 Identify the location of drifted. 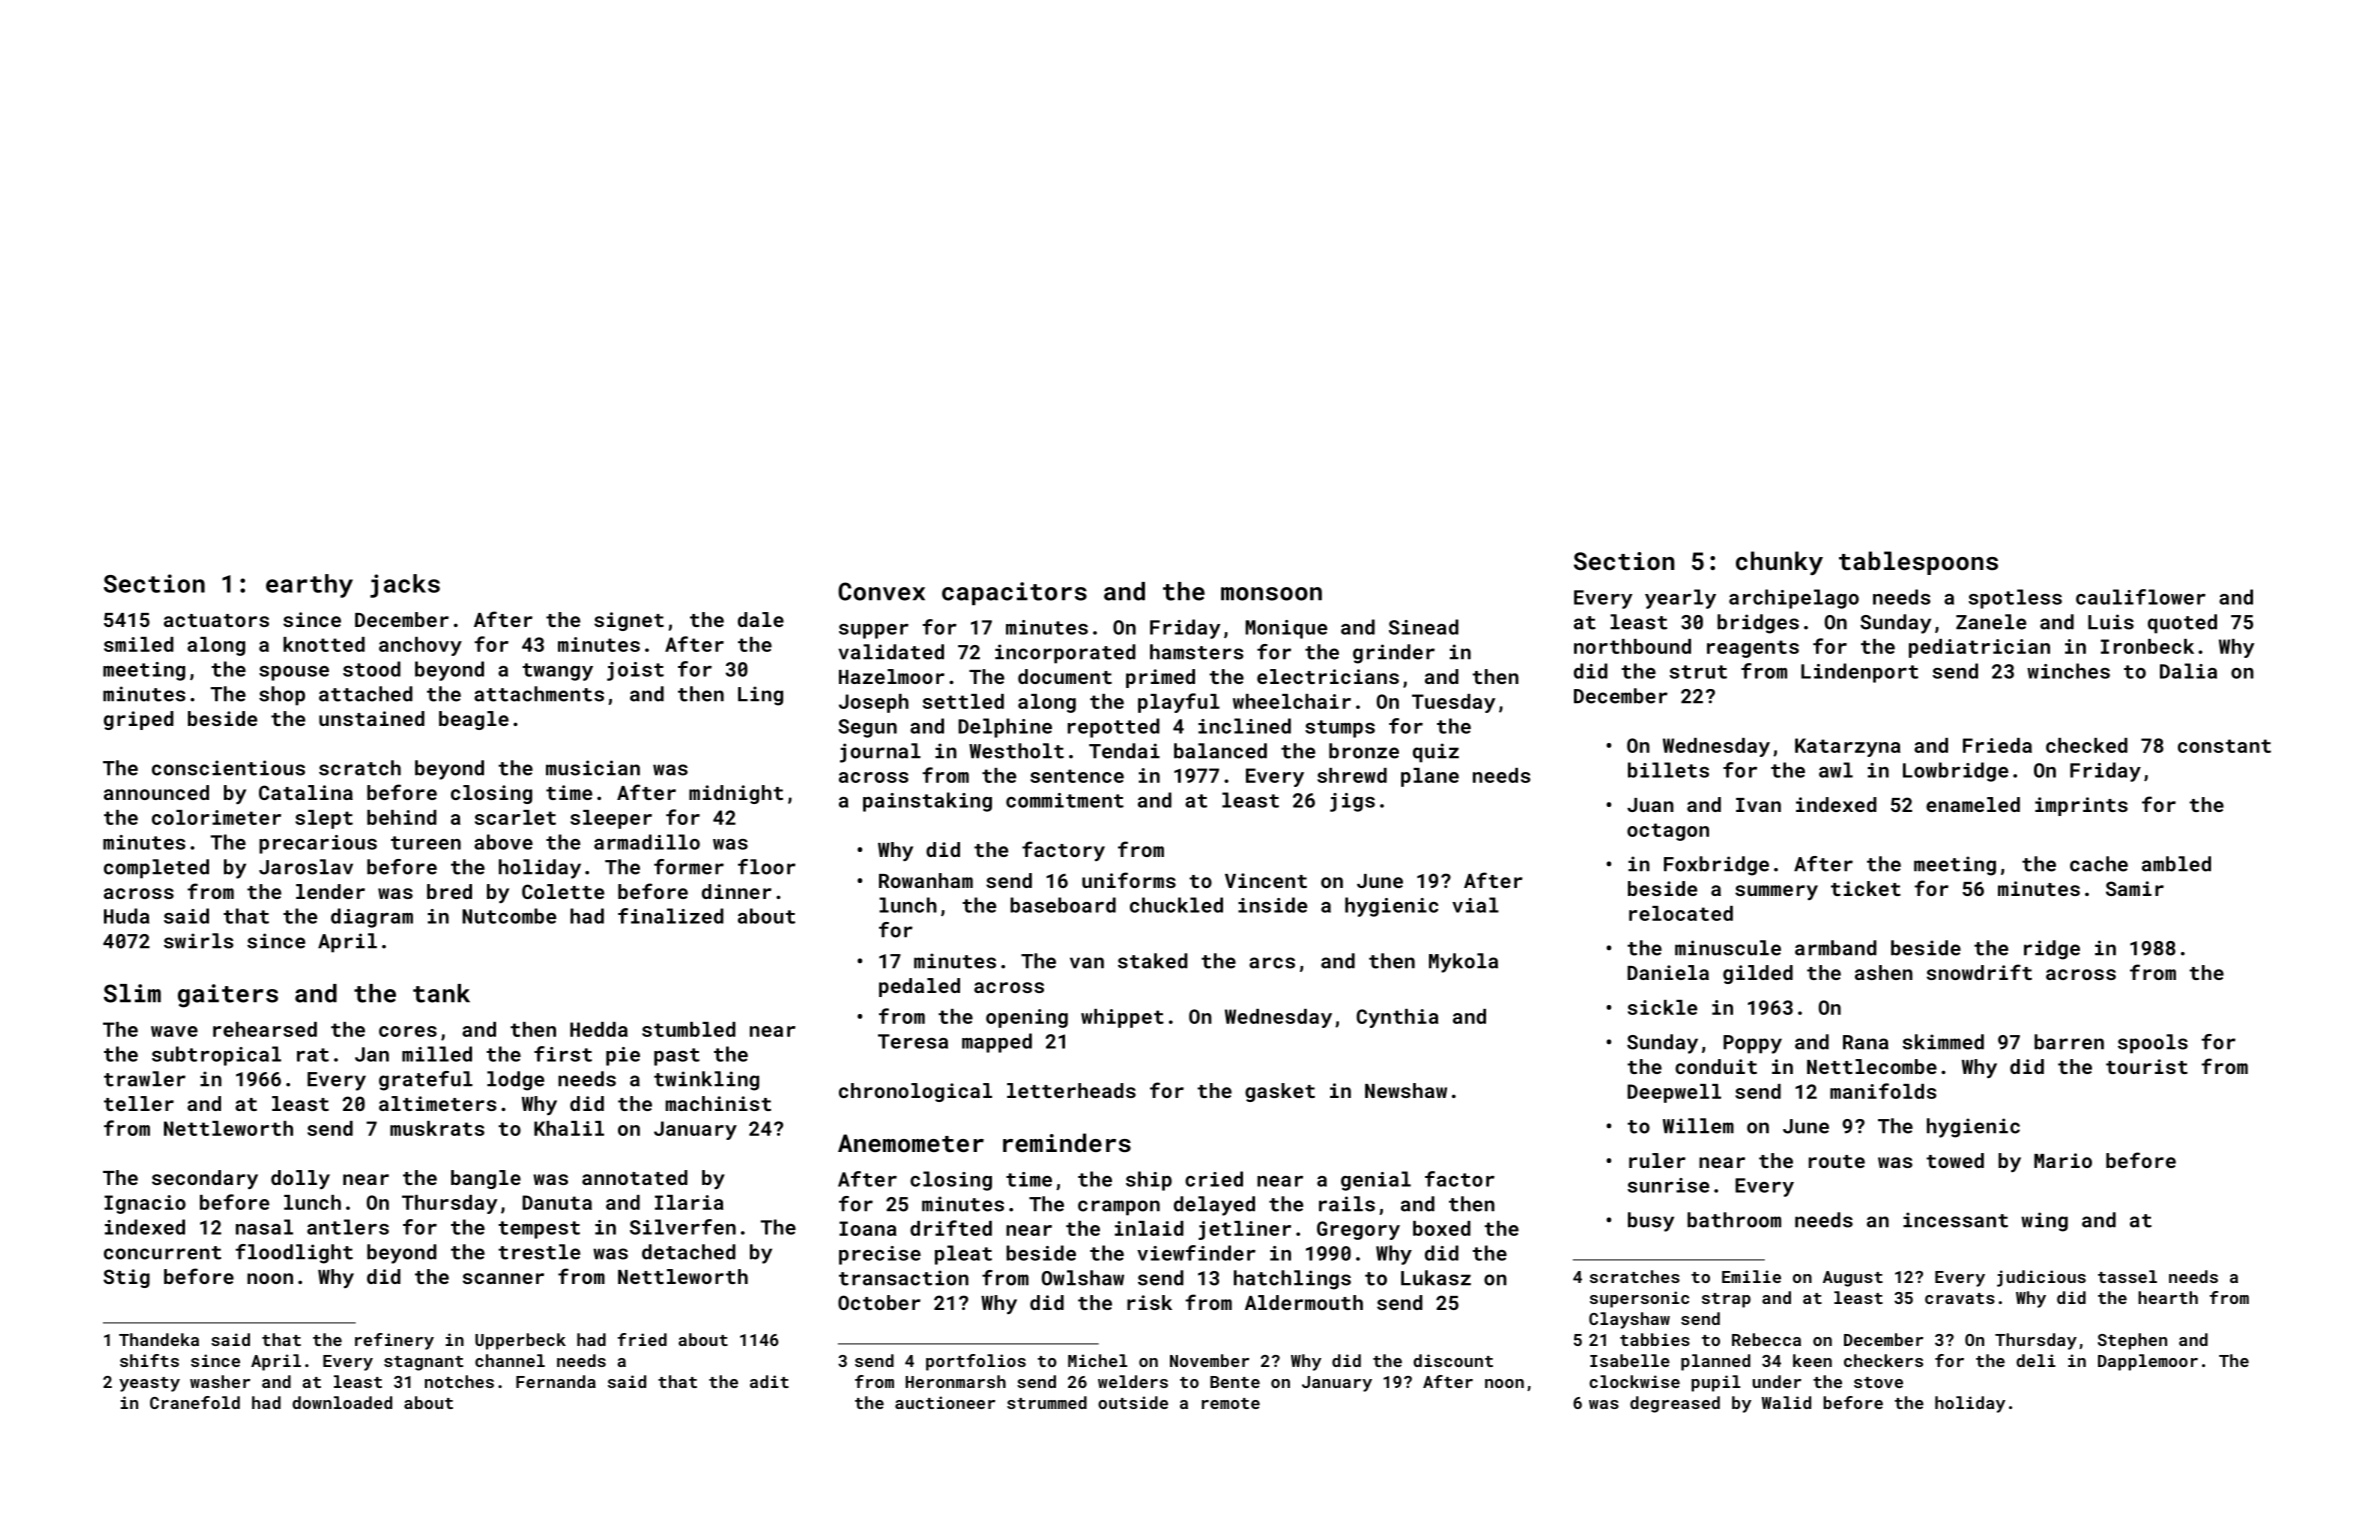
(951, 1228).
